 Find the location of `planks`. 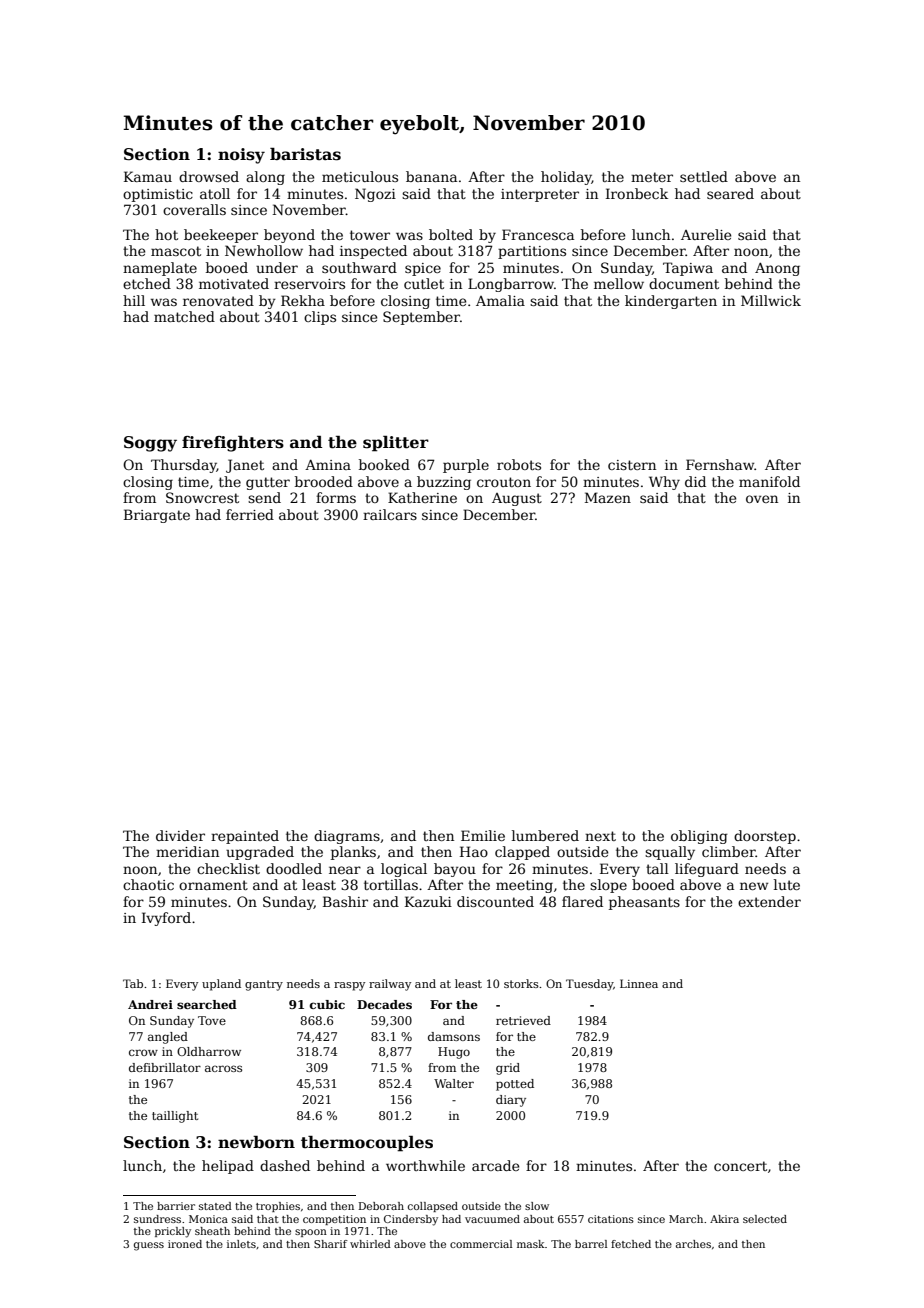

planks is located at coordinates (353, 853).
